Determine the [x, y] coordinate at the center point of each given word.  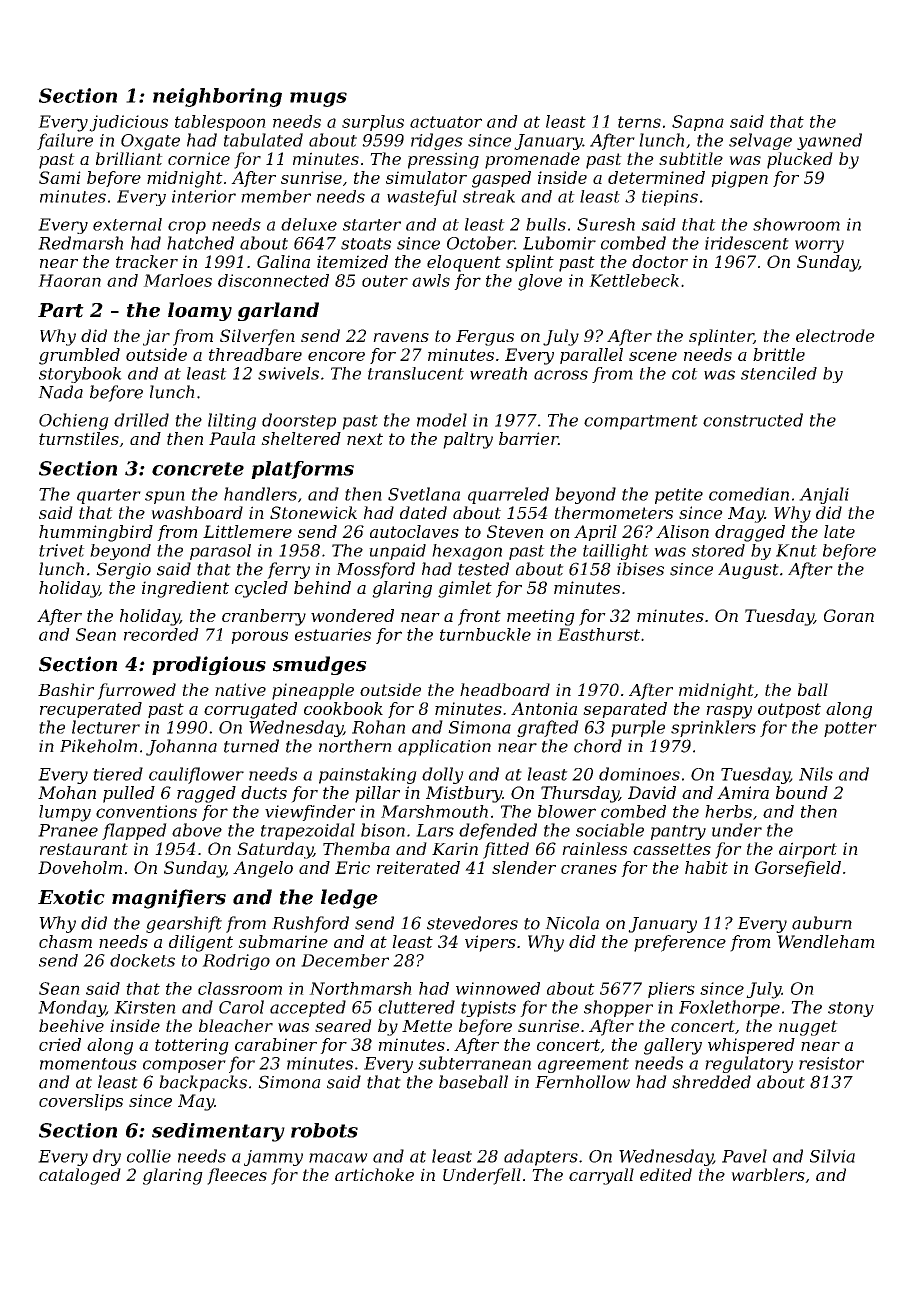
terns [639, 122]
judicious [128, 123]
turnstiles [79, 438]
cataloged [80, 1176]
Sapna [698, 123]
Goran [849, 615]
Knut [796, 550]
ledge [349, 899]
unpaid [397, 552]
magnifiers [169, 899]
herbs [728, 811]
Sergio [123, 570]
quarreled [508, 495]
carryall [601, 1176]
